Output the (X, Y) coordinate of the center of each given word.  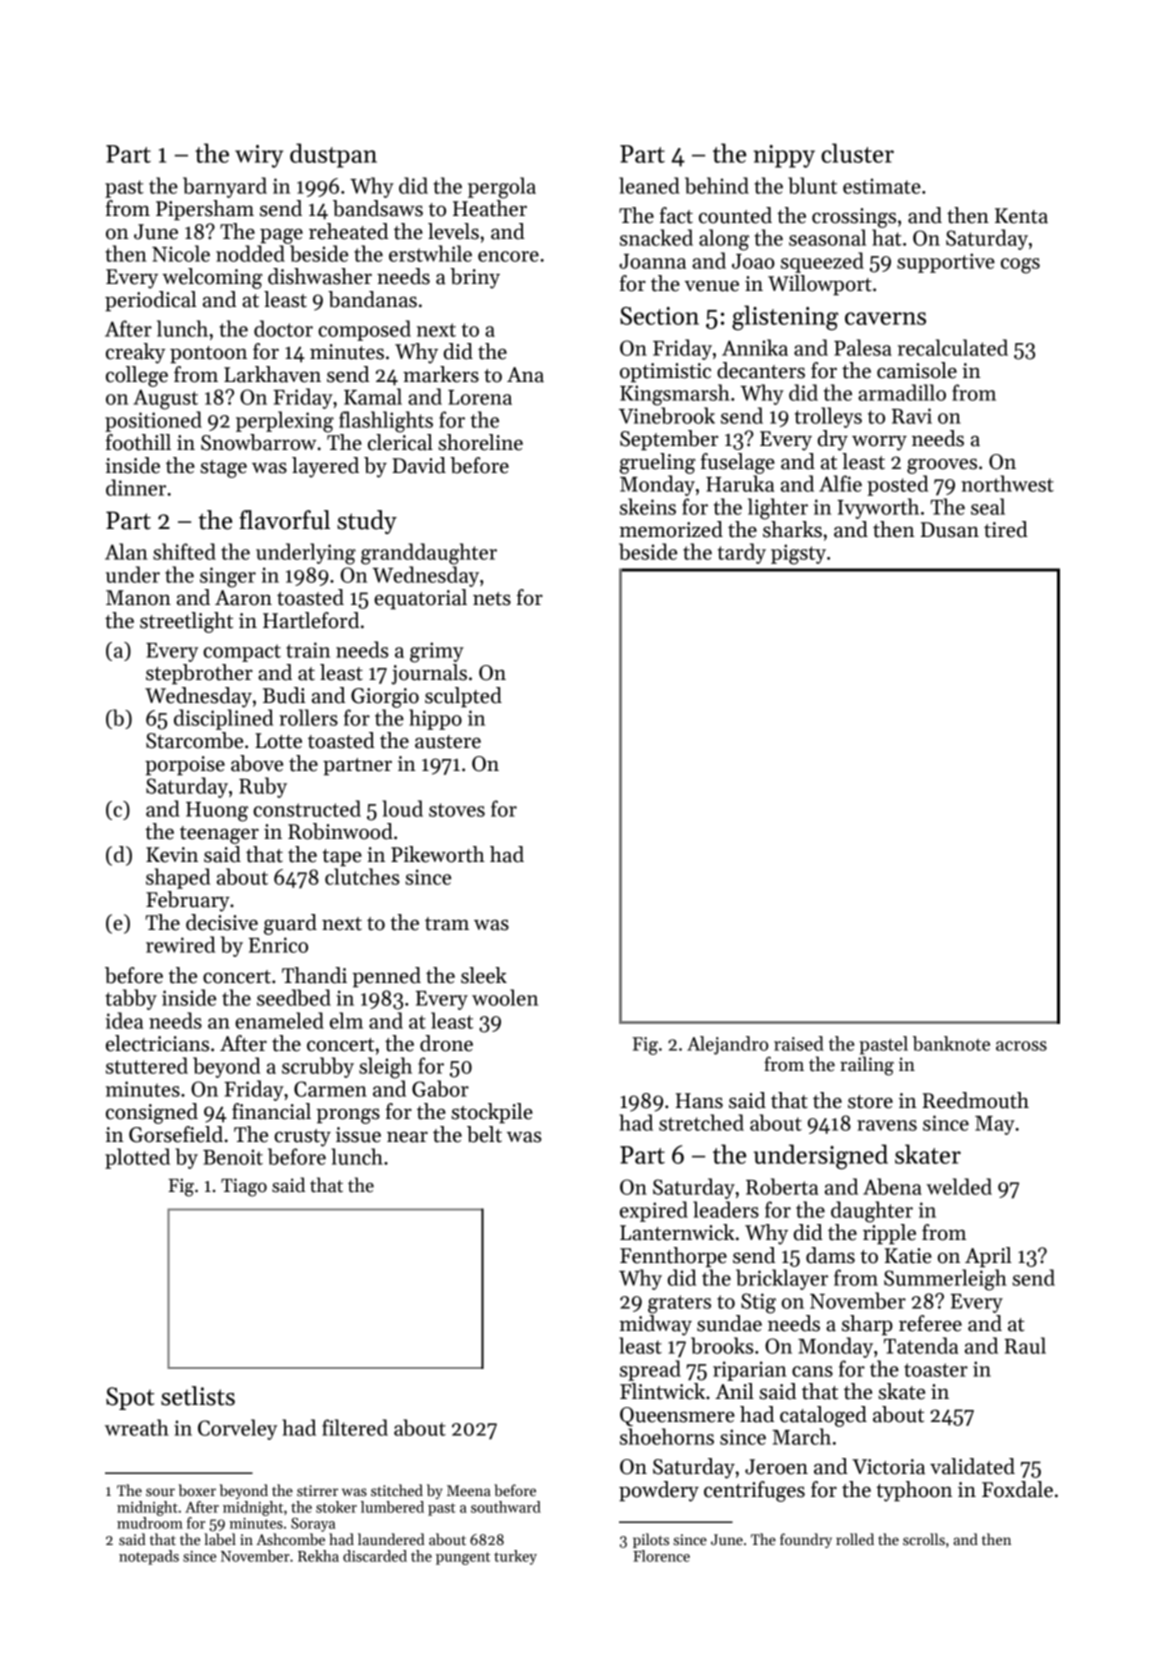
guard (290, 924)
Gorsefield (176, 1134)
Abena (892, 1186)
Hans (699, 1101)
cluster (857, 153)
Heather (490, 208)
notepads (149, 1557)
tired (1006, 529)
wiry (259, 156)
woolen (505, 997)
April (988, 1257)
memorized (671, 529)
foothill (138, 442)
